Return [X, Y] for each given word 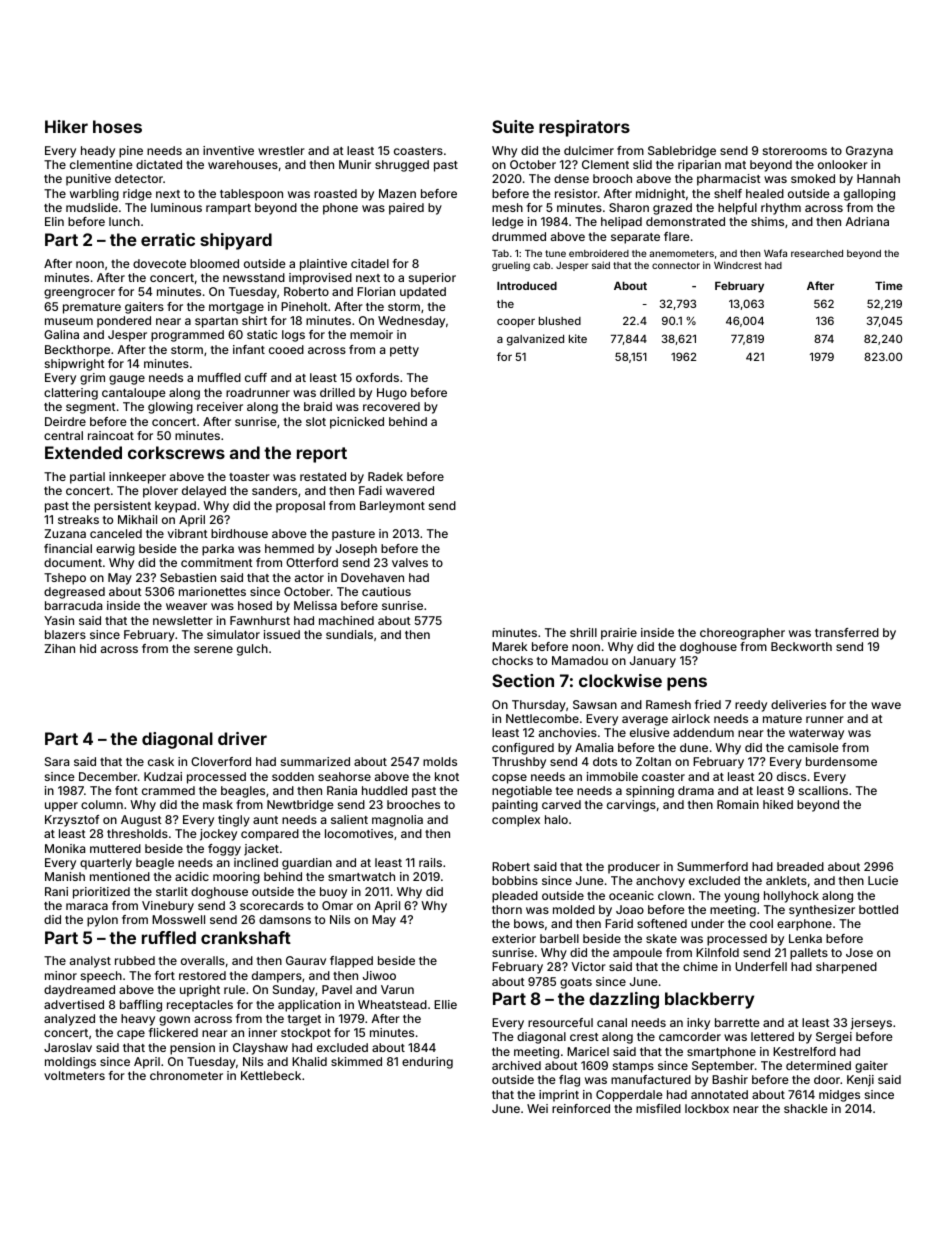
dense [571, 178]
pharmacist [729, 180]
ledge [508, 223]
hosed [255, 605]
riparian [699, 166]
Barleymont [392, 507]
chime [700, 966]
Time [889, 285]
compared [270, 835]
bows [529, 923]
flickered [173, 1032]
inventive [228, 150]
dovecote [159, 263]
